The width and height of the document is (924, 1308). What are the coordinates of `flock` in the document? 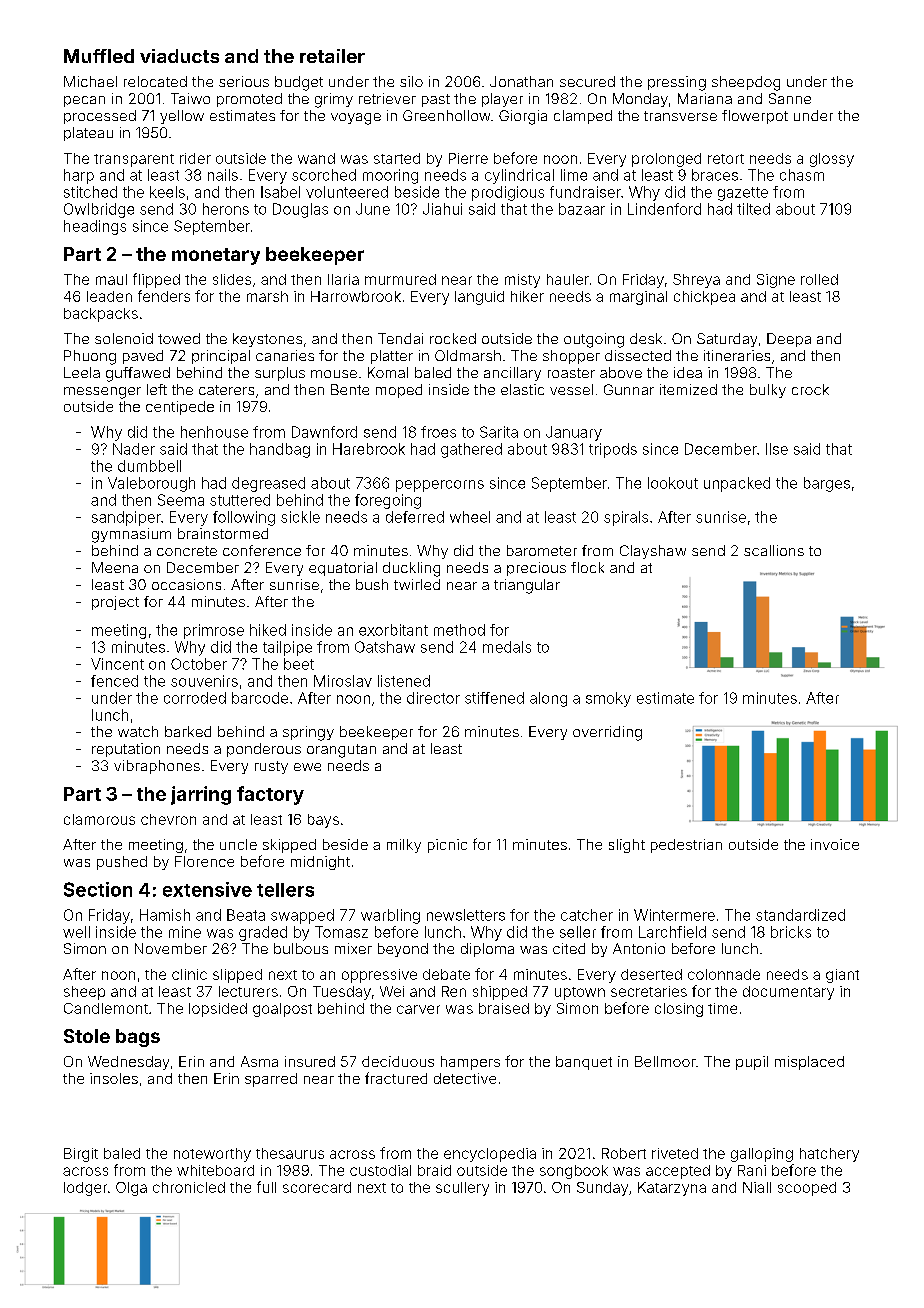 It's located at (587, 567).
